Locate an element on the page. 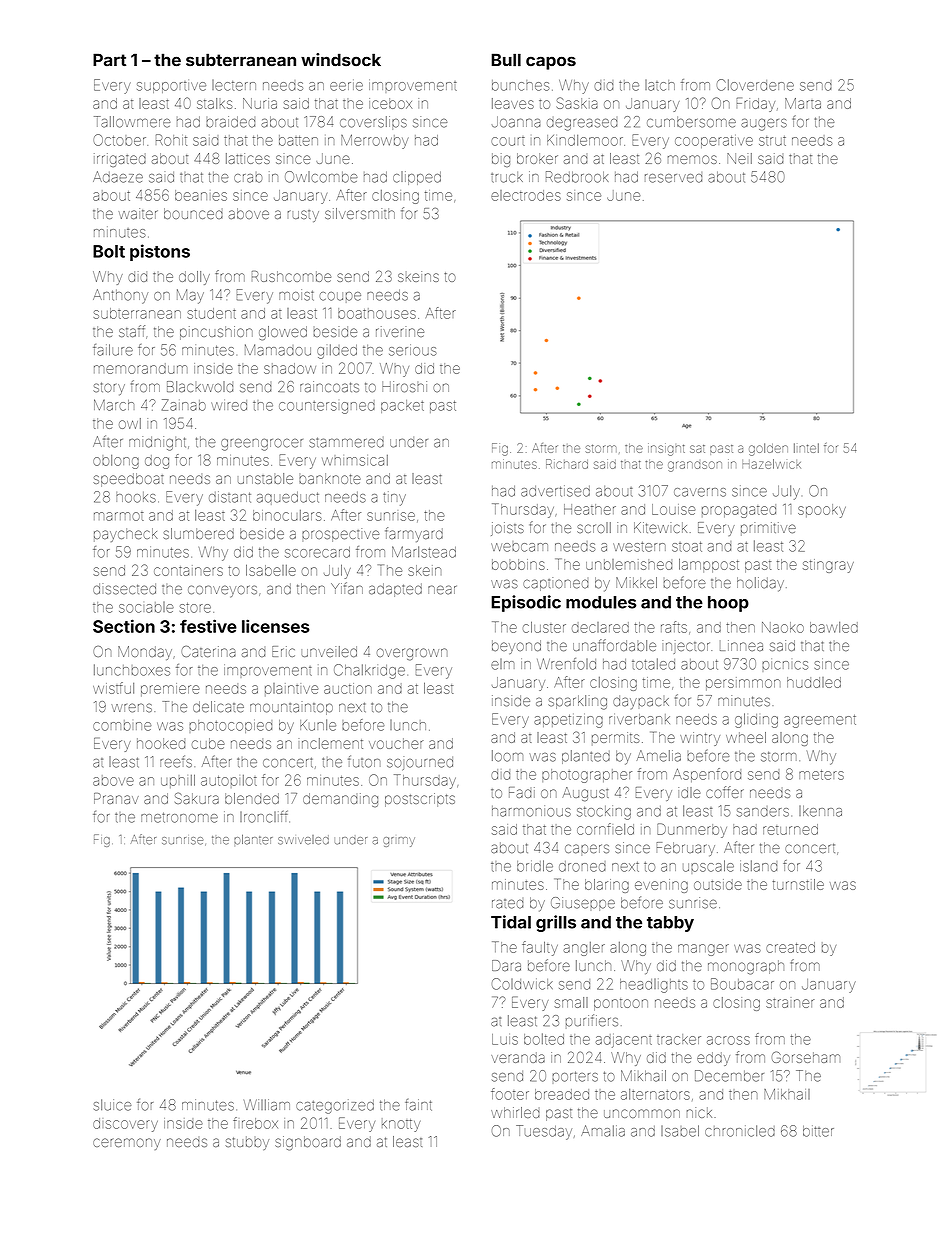 This page has height=1233, width=952. tiny is located at coordinates (394, 498).
